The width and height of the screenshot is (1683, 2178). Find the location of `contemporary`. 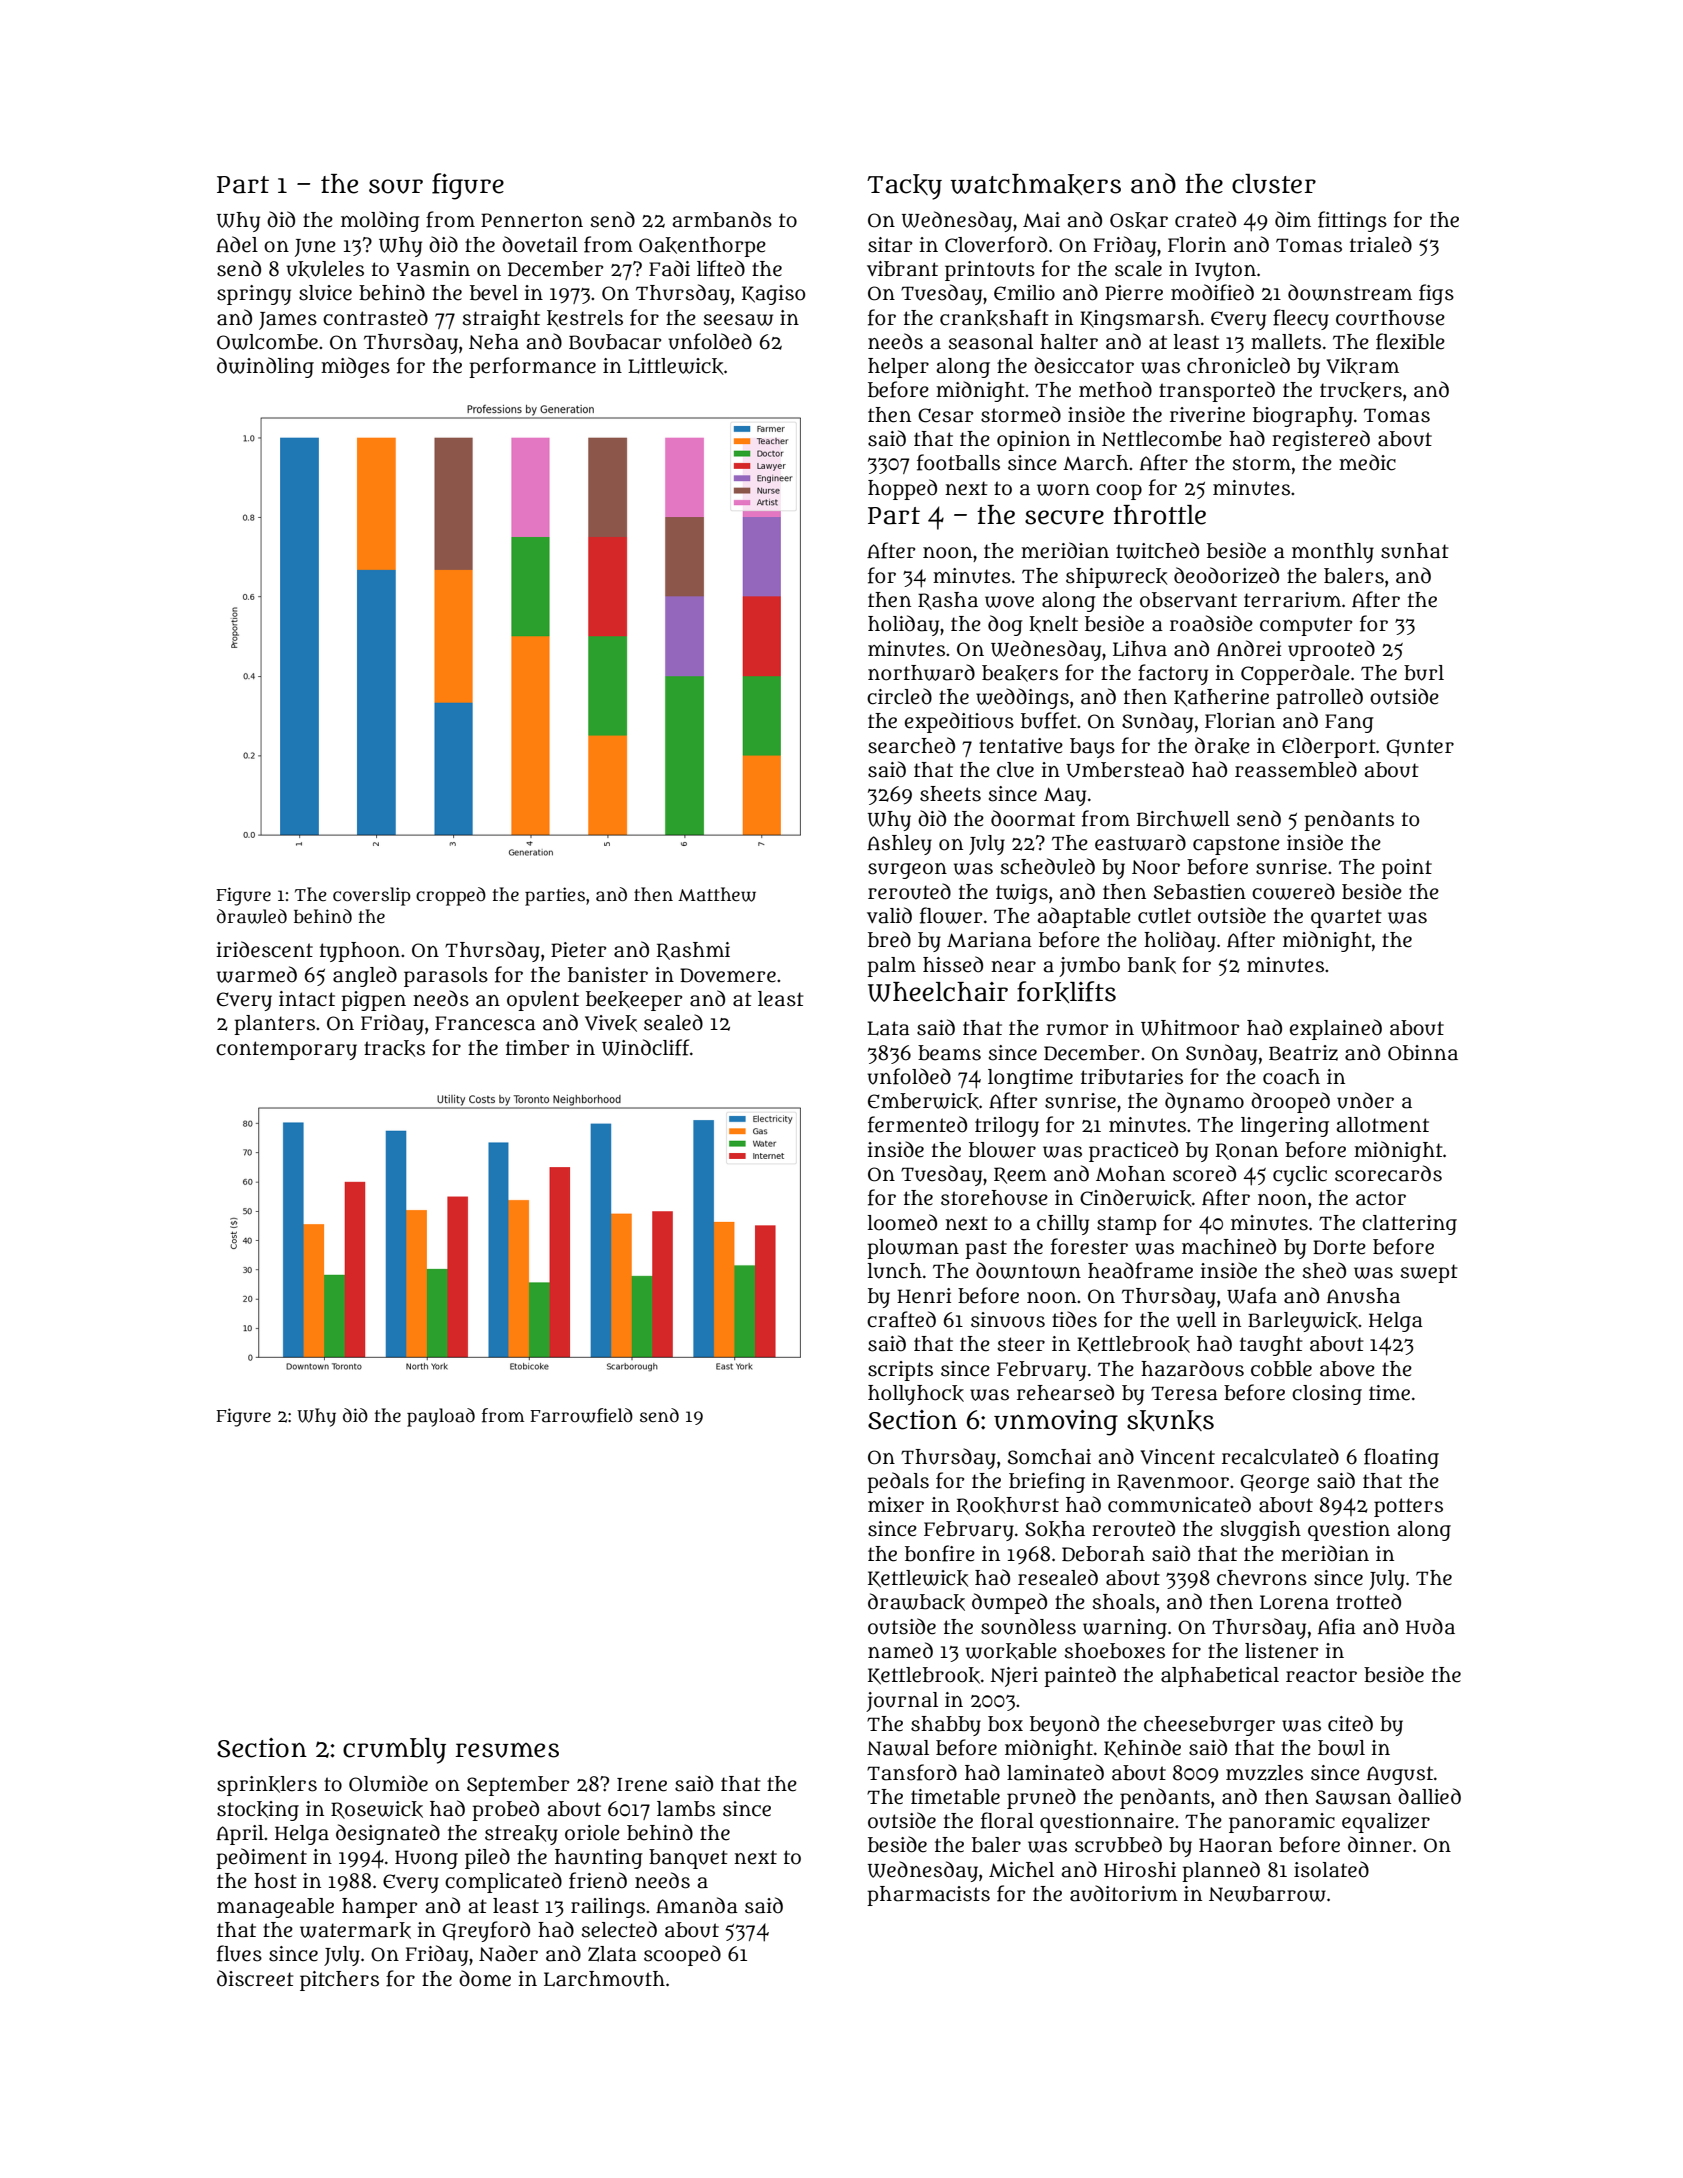

contemporary is located at coordinates (286, 1050).
